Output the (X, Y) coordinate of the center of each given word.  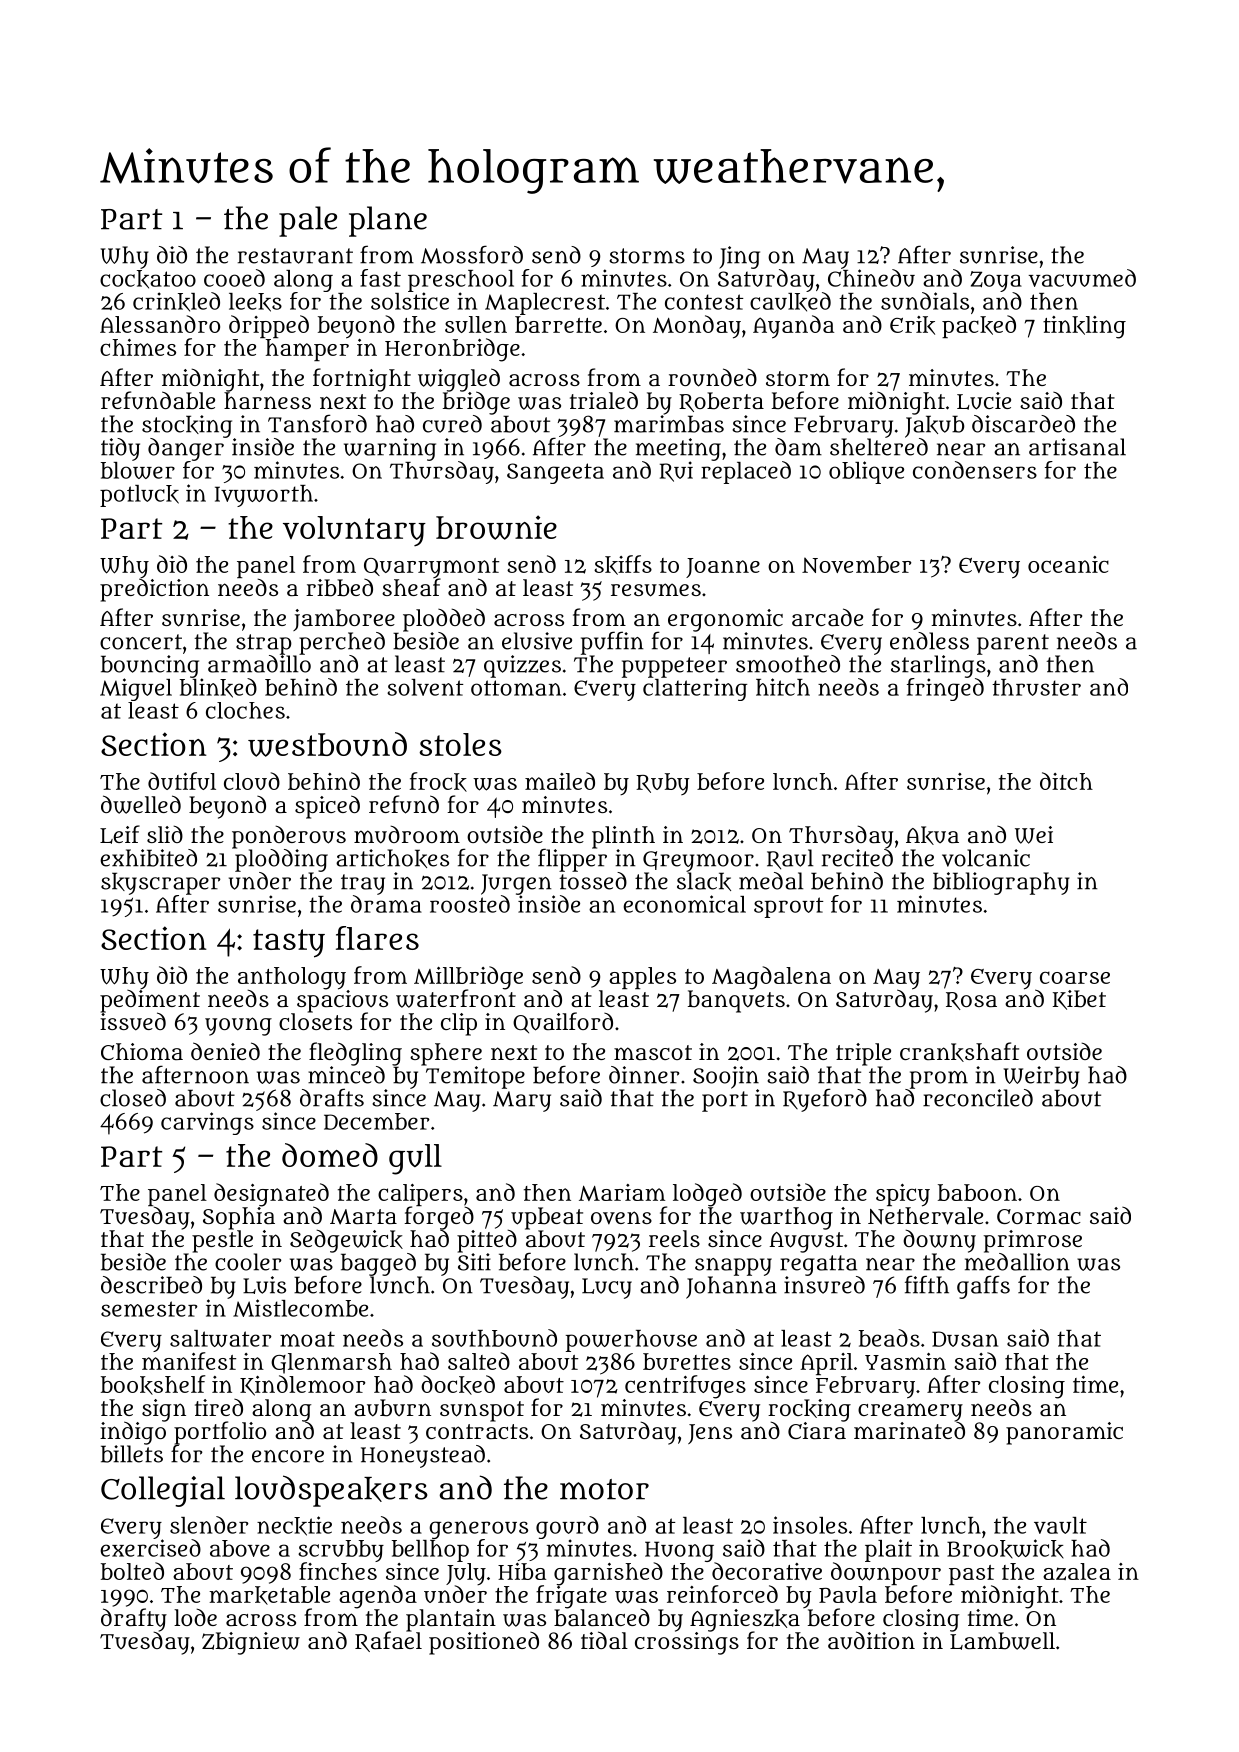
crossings (687, 1643)
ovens (621, 1218)
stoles (460, 744)
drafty (134, 1620)
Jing (739, 257)
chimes (138, 347)
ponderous (289, 837)
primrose (1033, 1241)
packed (979, 326)
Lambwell (1002, 1641)
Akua (932, 835)
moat (307, 1339)
